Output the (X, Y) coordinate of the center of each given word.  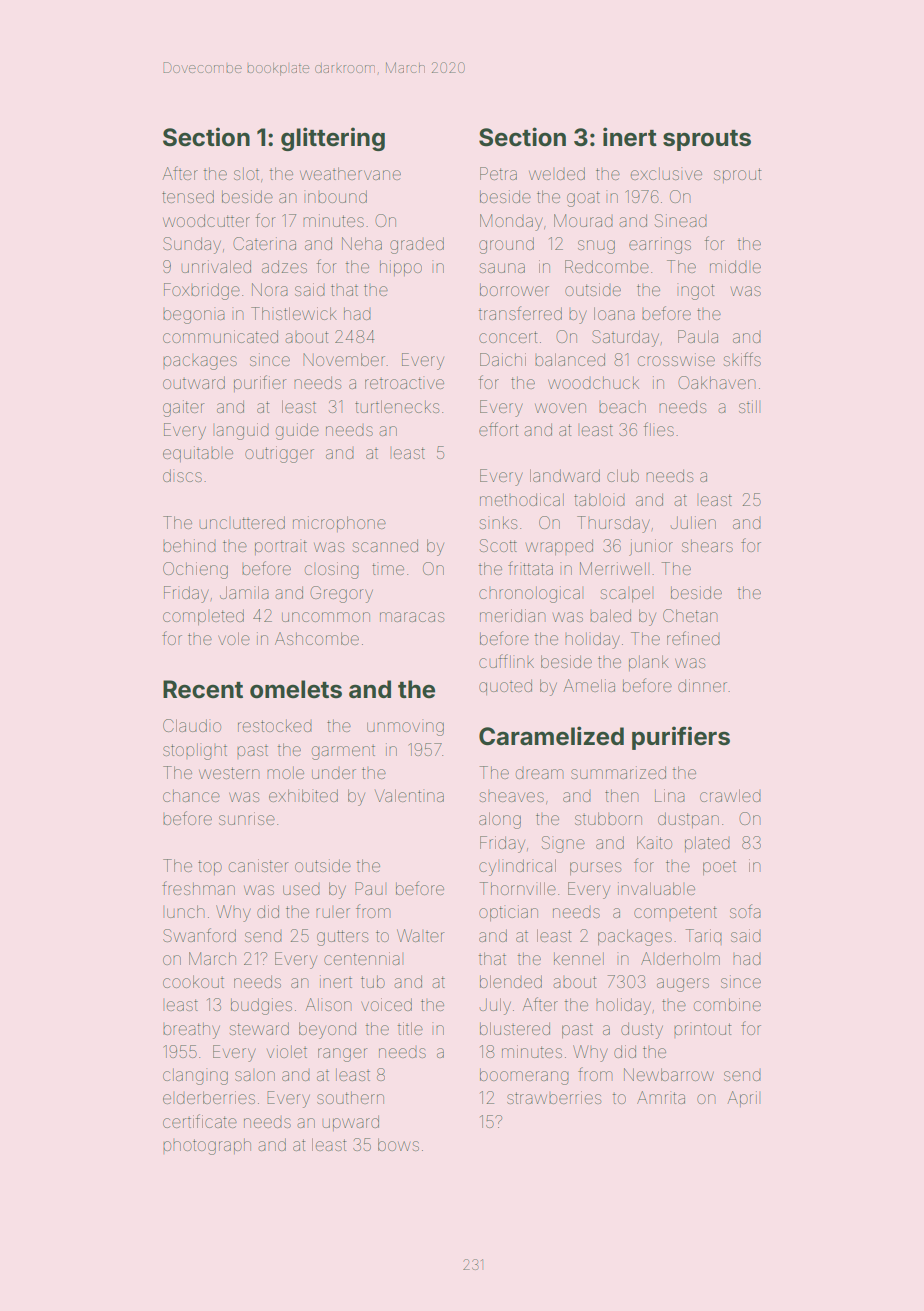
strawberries (554, 1097)
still (748, 406)
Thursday (613, 524)
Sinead (681, 220)
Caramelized (551, 736)
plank (649, 663)
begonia (194, 315)
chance (191, 795)
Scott (498, 545)
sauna (502, 268)
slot (246, 173)
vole (234, 638)
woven (560, 408)
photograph (207, 1146)
